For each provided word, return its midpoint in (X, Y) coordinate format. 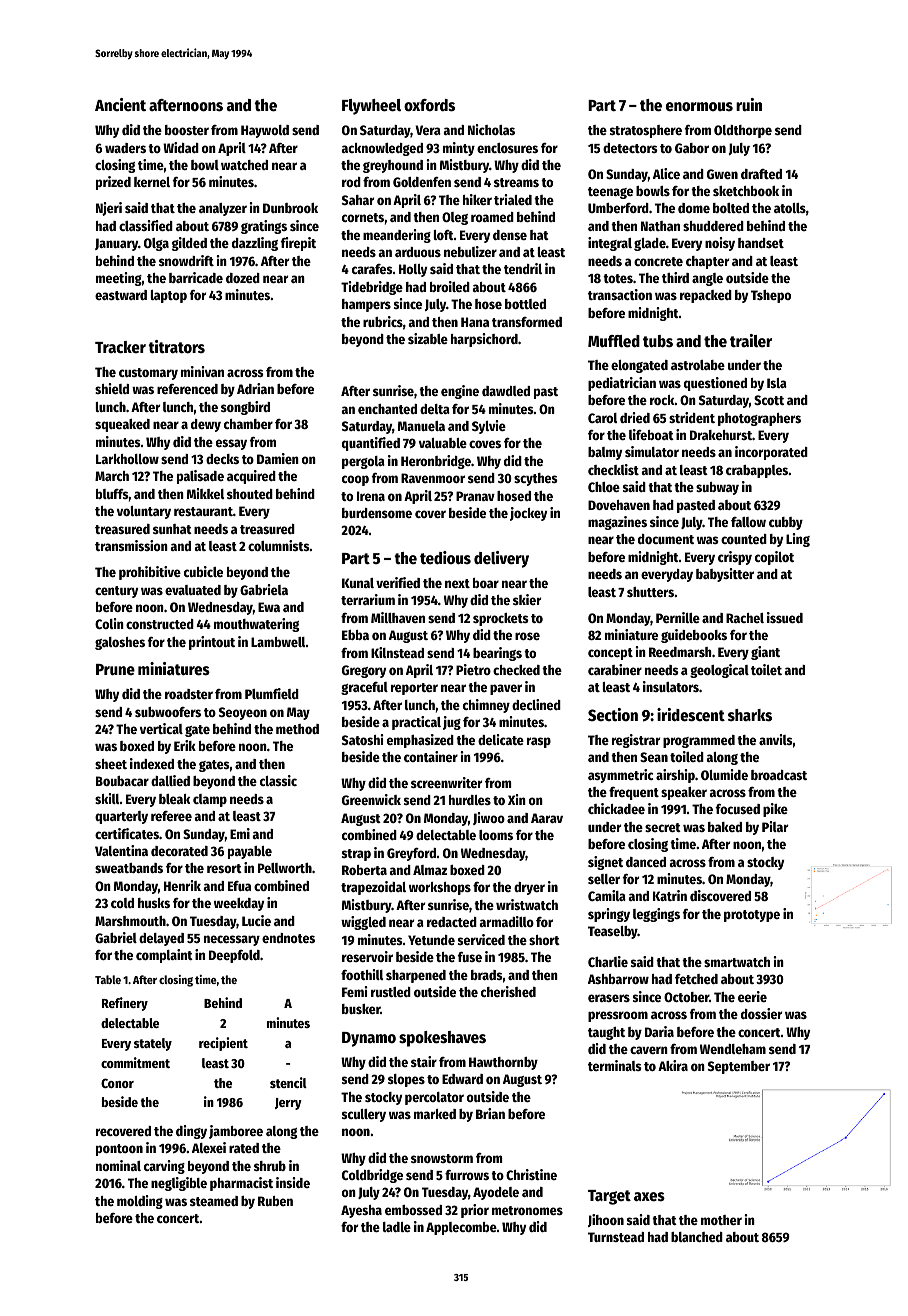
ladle (397, 1227)
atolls (790, 208)
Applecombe (461, 1228)
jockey (528, 514)
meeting (119, 279)
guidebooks (694, 636)
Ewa (269, 607)
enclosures (507, 148)
